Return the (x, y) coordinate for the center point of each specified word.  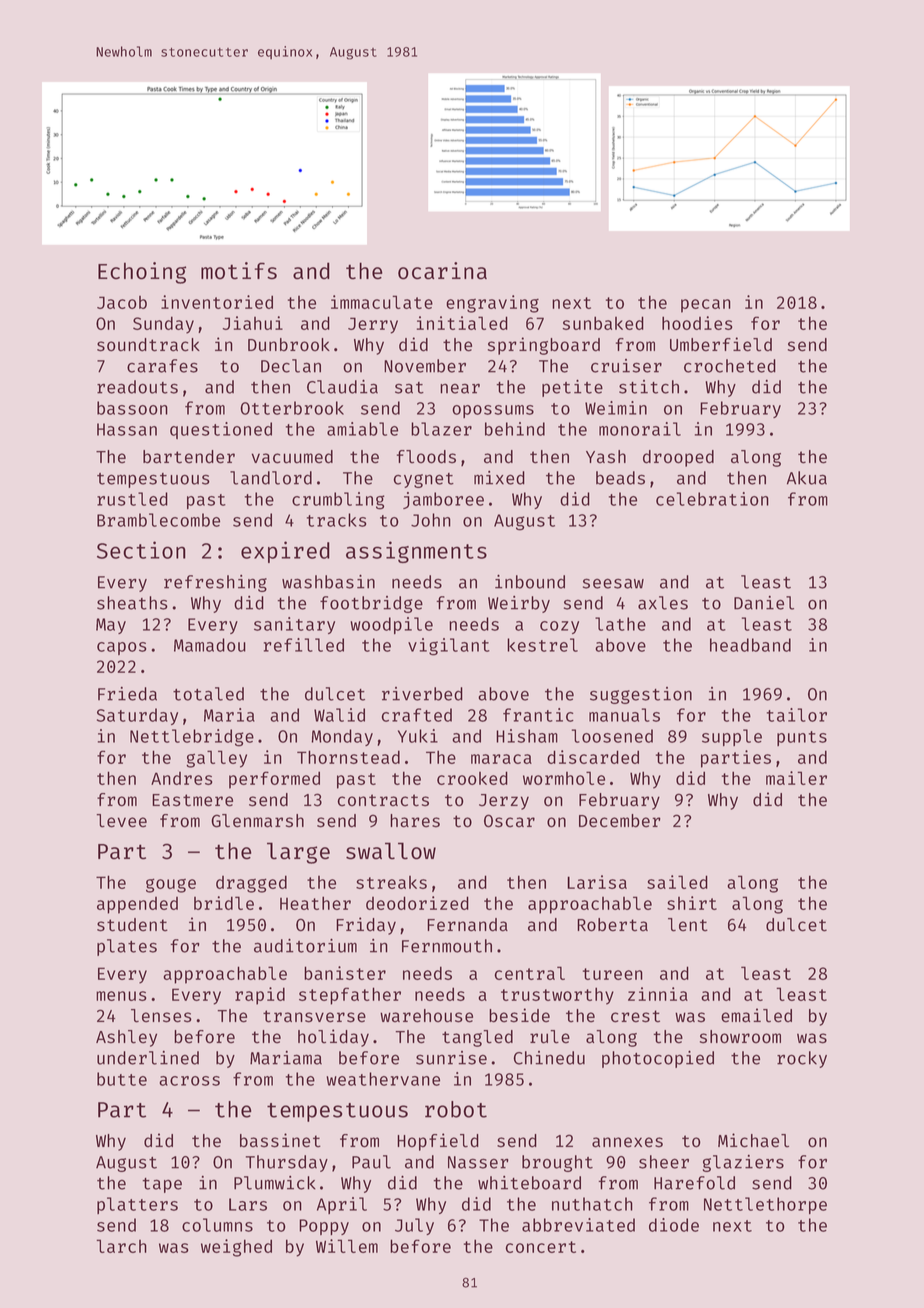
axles (663, 603)
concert (541, 1247)
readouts (137, 387)
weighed (236, 1248)
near (460, 389)
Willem (347, 1246)
